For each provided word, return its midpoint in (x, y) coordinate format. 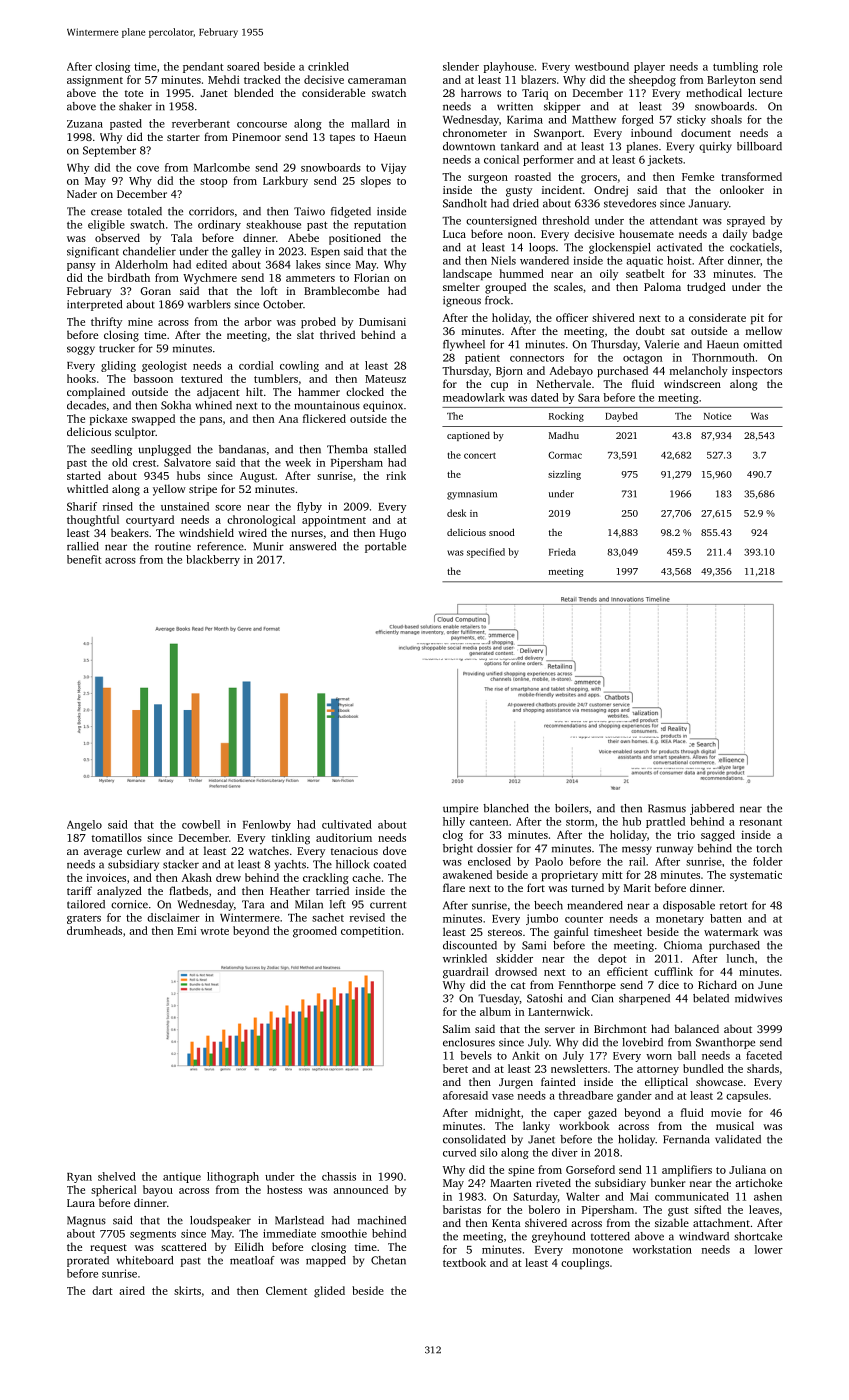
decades (86, 405)
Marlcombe (222, 167)
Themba (347, 449)
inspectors (757, 372)
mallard (370, 123)
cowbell (201, 824)
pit (757, 319)
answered (312, 546)
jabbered (712, 809)
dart (102, 1290)
